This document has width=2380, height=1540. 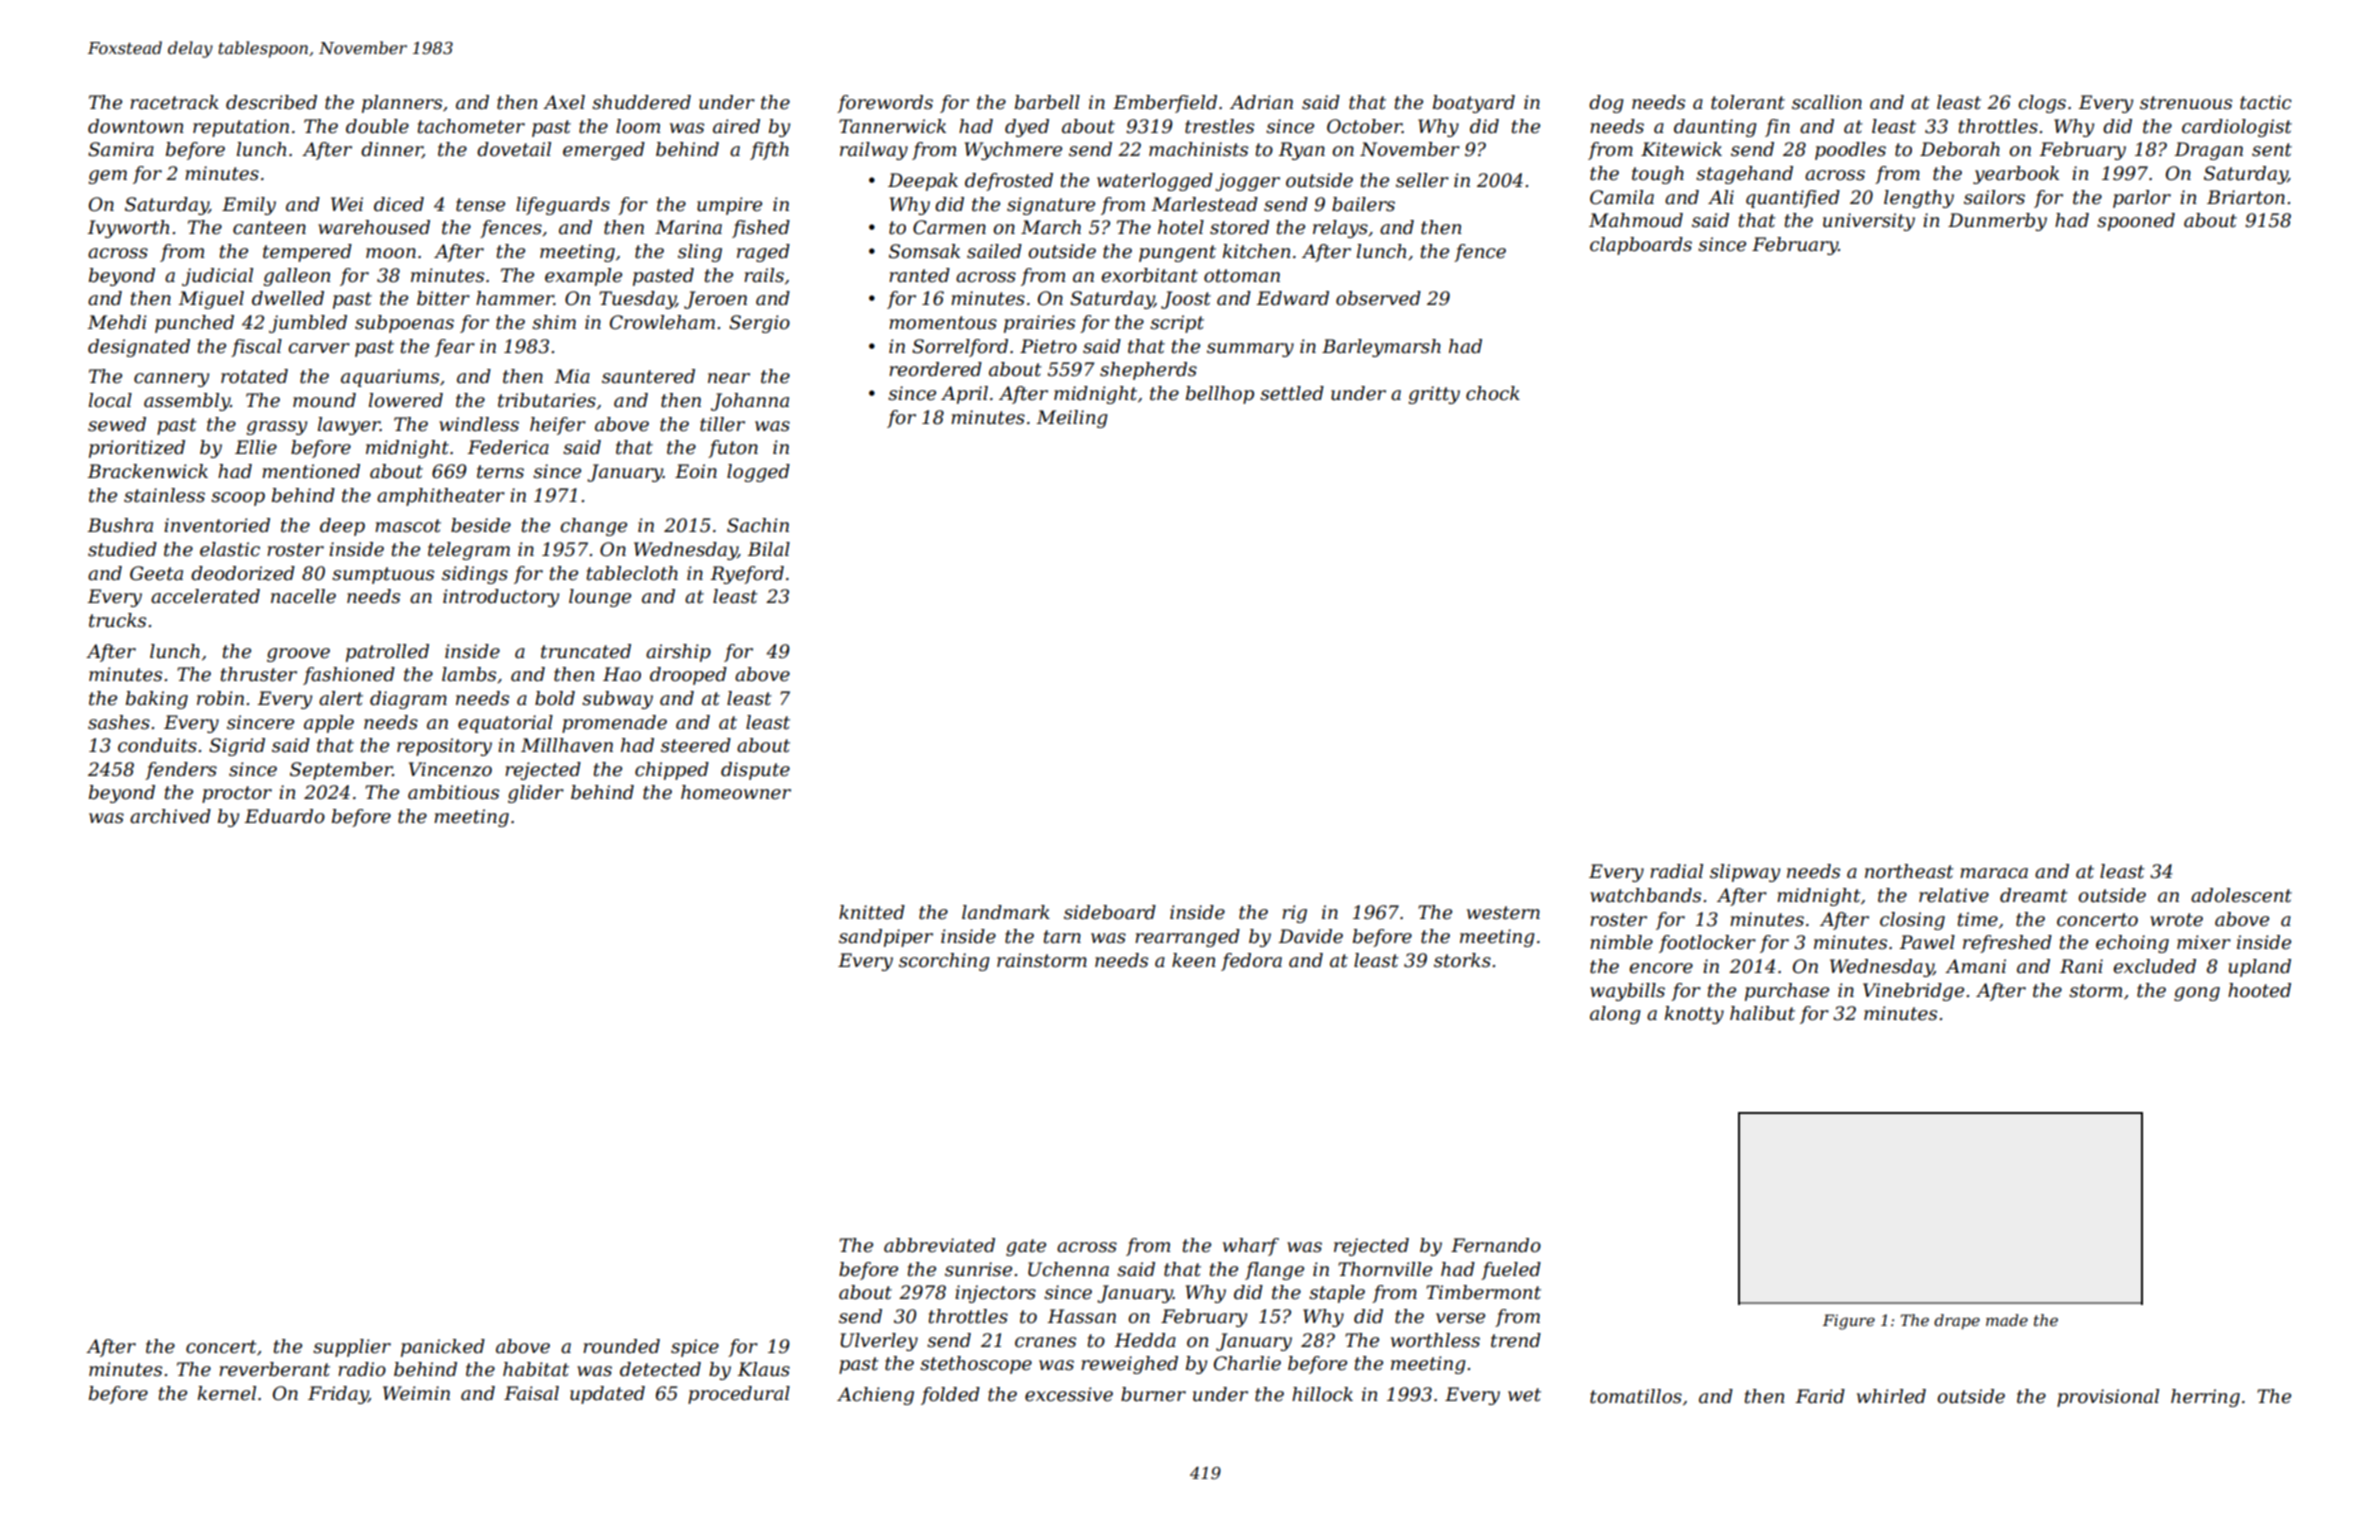 What do you see at coordinates (885, 104) in the document?
I see `forewords` at bounding box center [885, 104].
